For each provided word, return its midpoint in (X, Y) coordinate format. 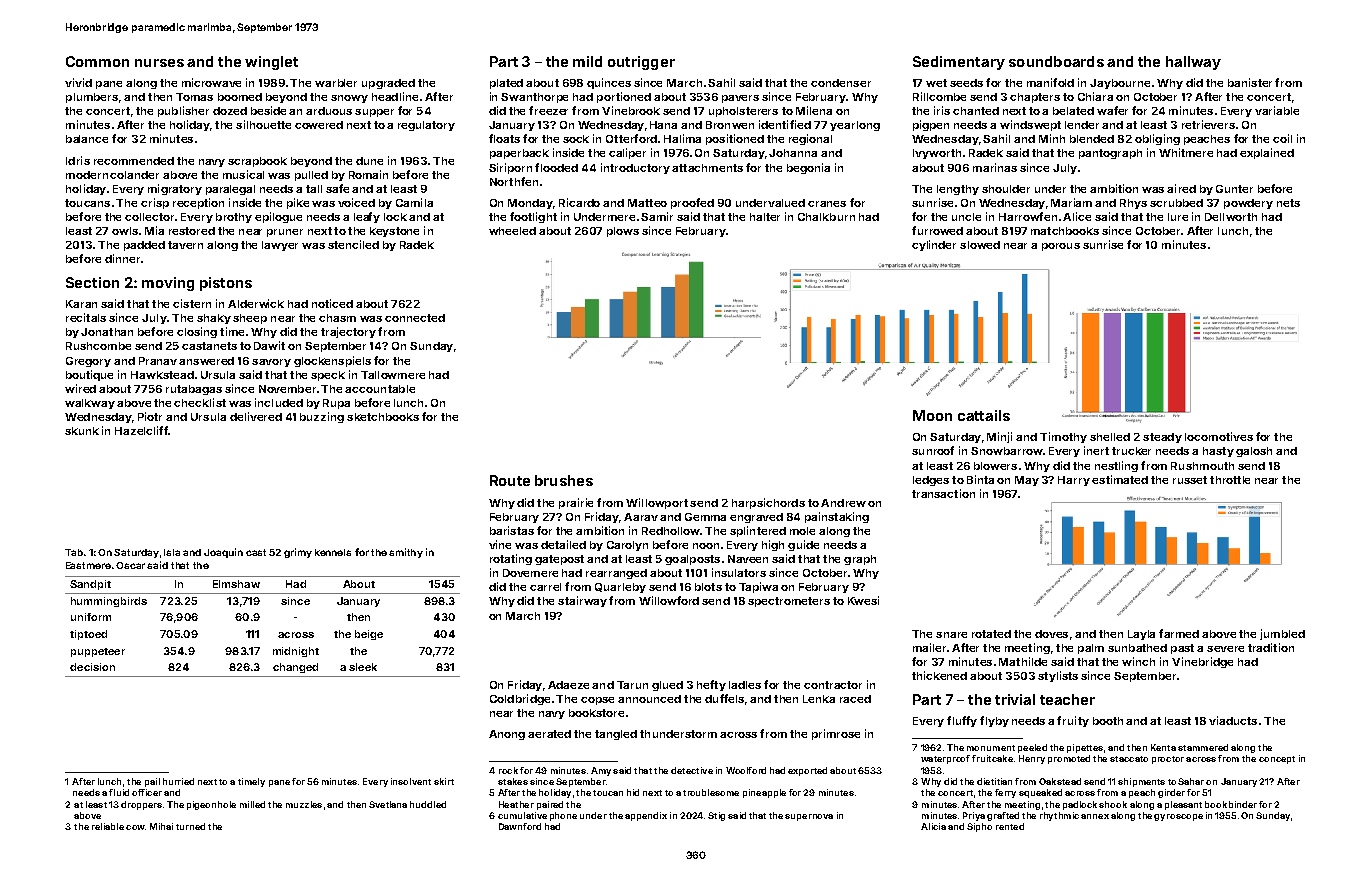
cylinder (934, 245)
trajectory (348, 332)
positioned (735, 139)
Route (510, 480)
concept (1277, 760)
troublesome (711, 792)
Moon (932, 415)
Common (97, 61)
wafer (1112, 110)
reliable (108, 826)
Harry (1074, 481)
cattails (984, 415)
